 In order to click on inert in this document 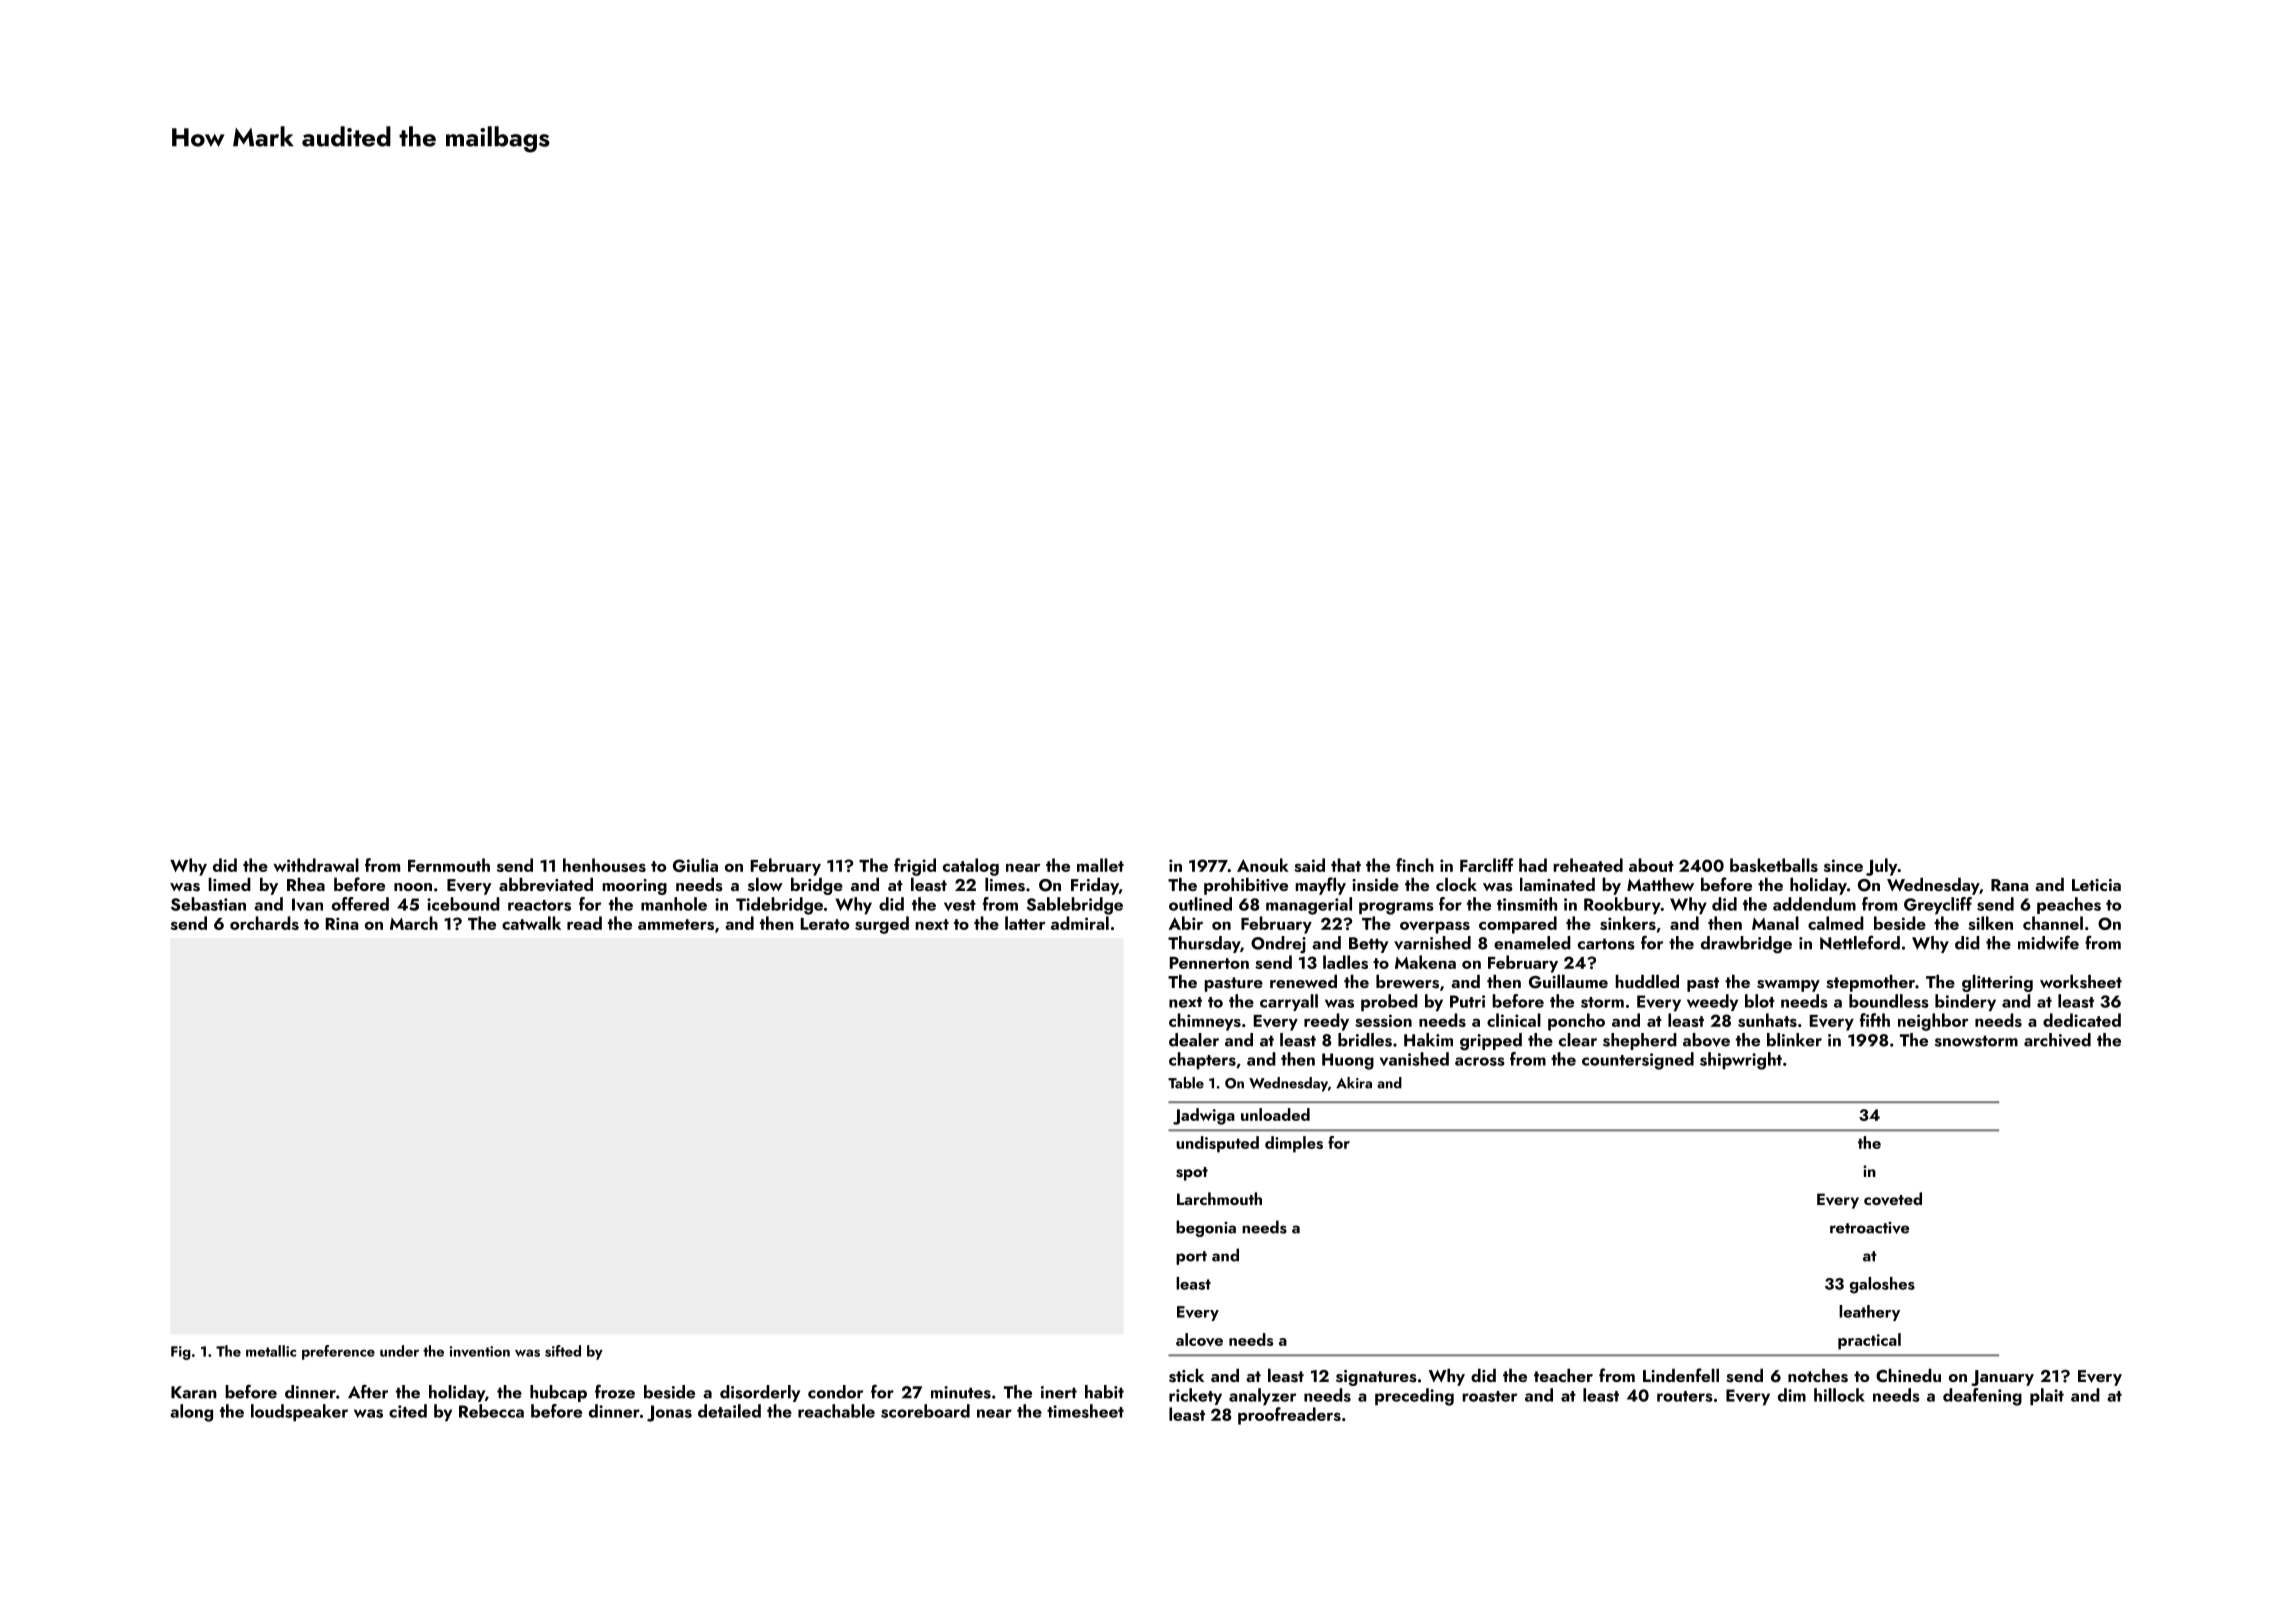, I will do `click(1059, 1392)`.
